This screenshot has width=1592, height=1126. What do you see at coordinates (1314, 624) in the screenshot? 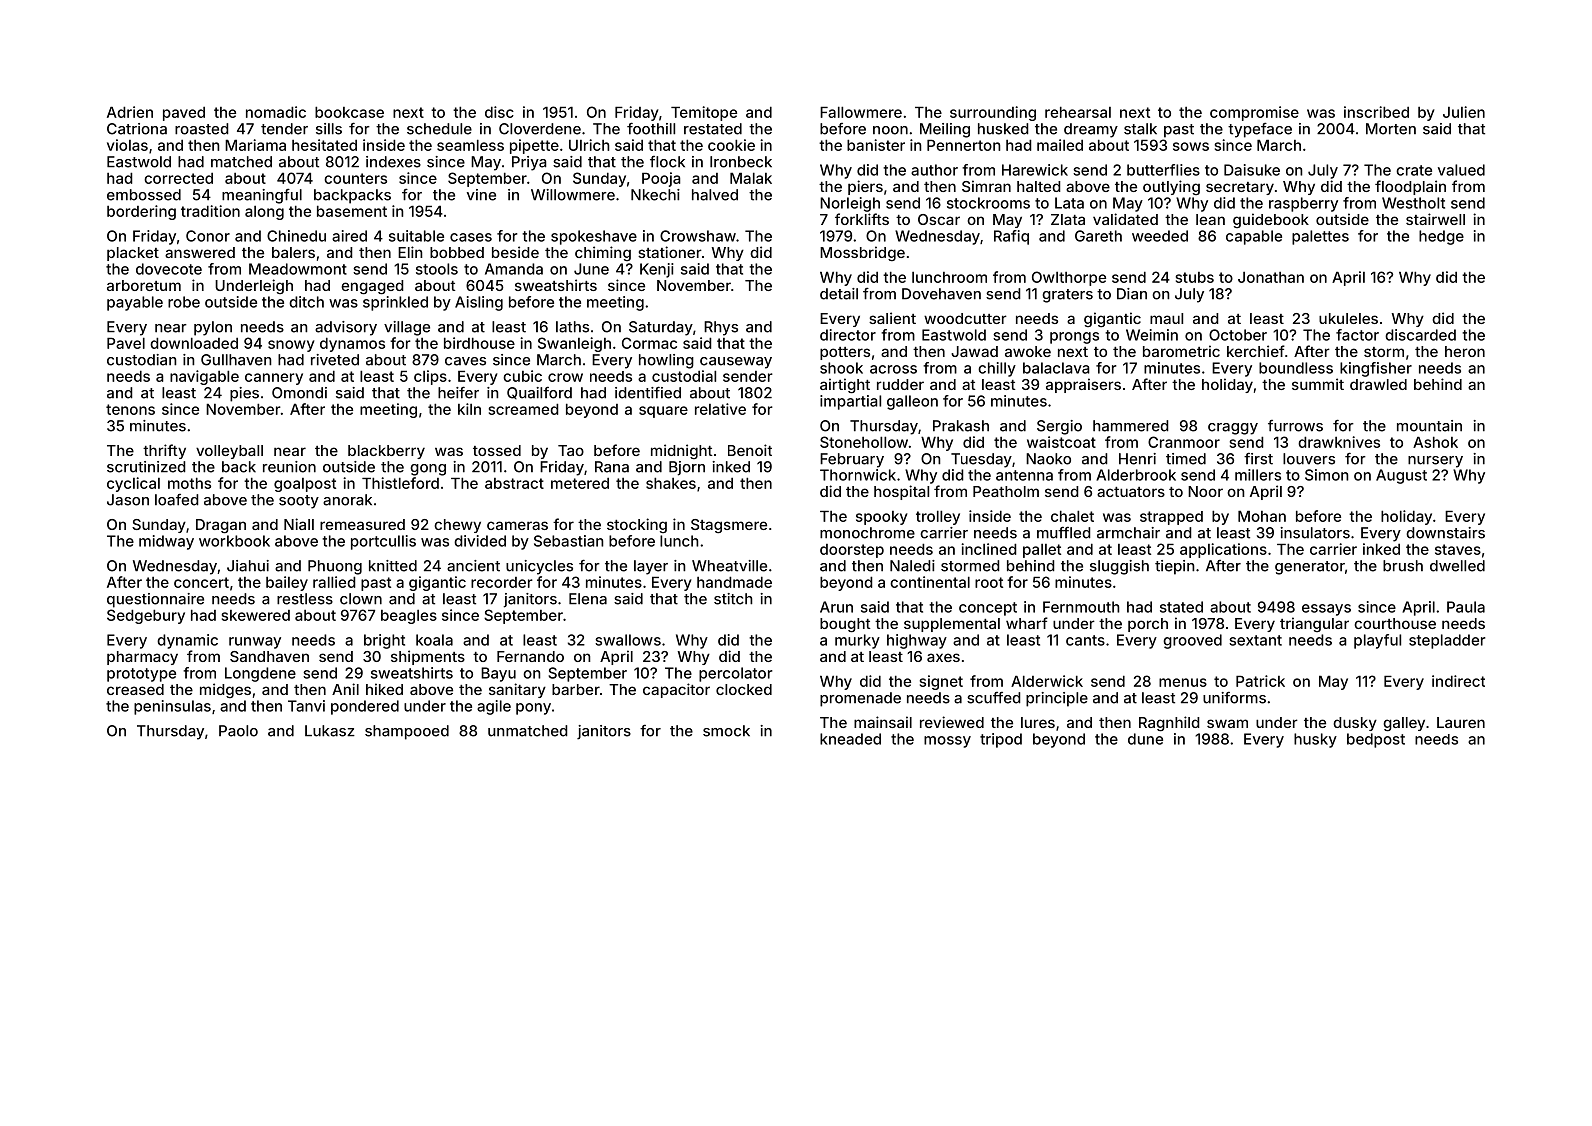
I see `triangular` at bounding box center [1314, 624].
